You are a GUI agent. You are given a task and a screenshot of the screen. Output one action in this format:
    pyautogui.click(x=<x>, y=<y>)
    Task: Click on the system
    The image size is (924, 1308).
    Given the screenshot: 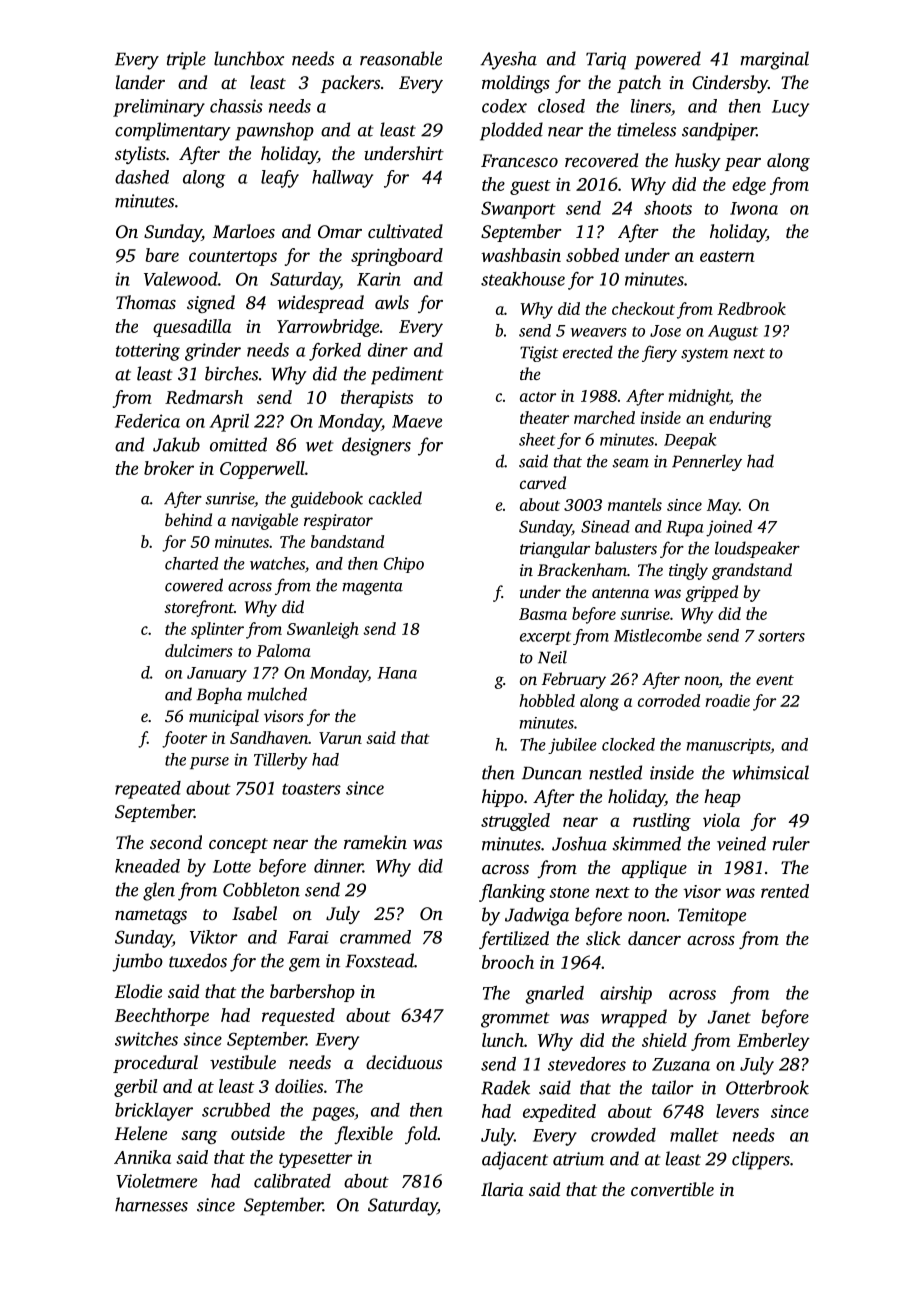 What is the action you would take?
    pyautogui.click(x=704, y=355)
